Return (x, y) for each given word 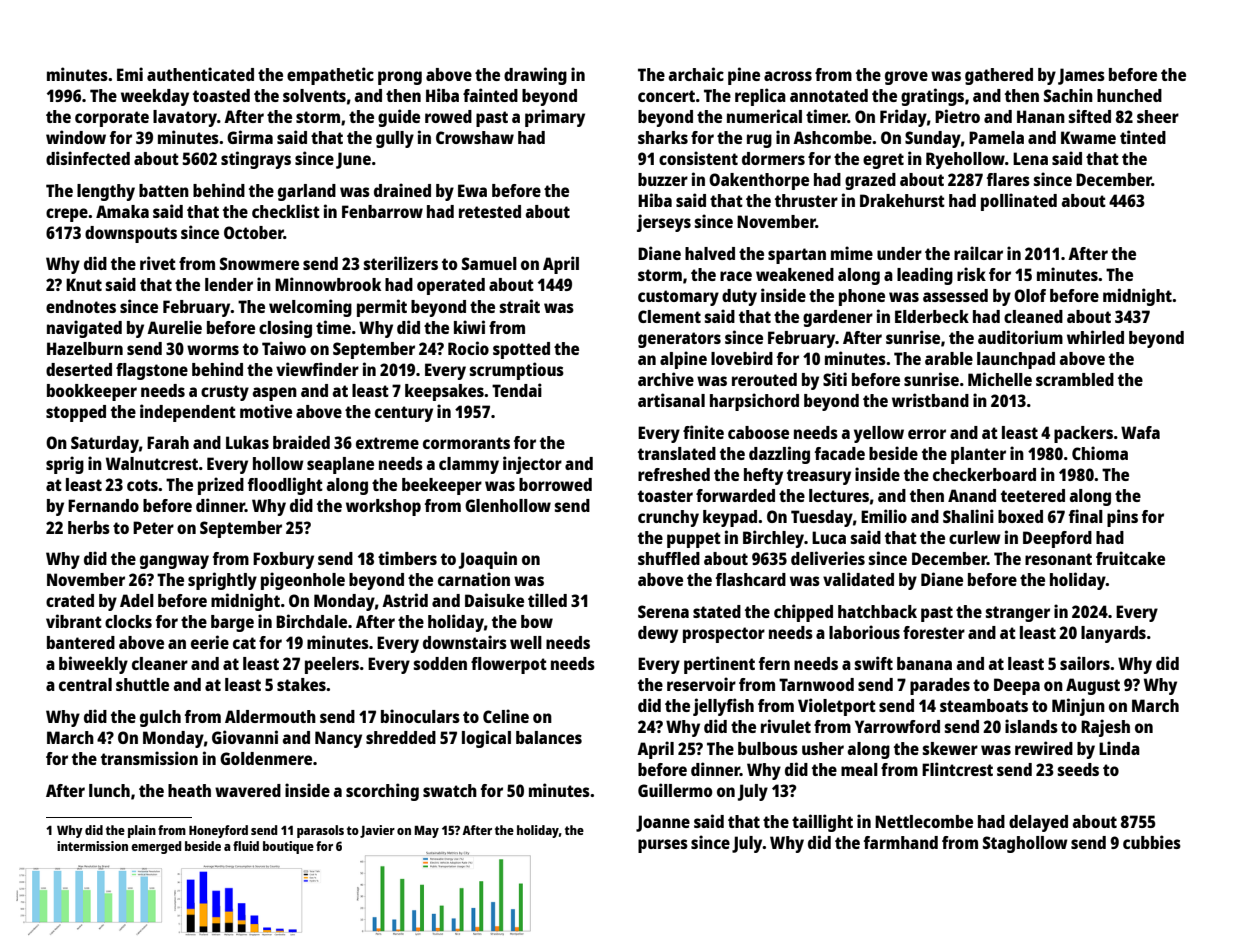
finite (703, 432)
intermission (92, 846)
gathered (999, 76)
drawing (535, 76)
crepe (67, 215)
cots (142, 485)
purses (663, 846)
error (927, 434)
